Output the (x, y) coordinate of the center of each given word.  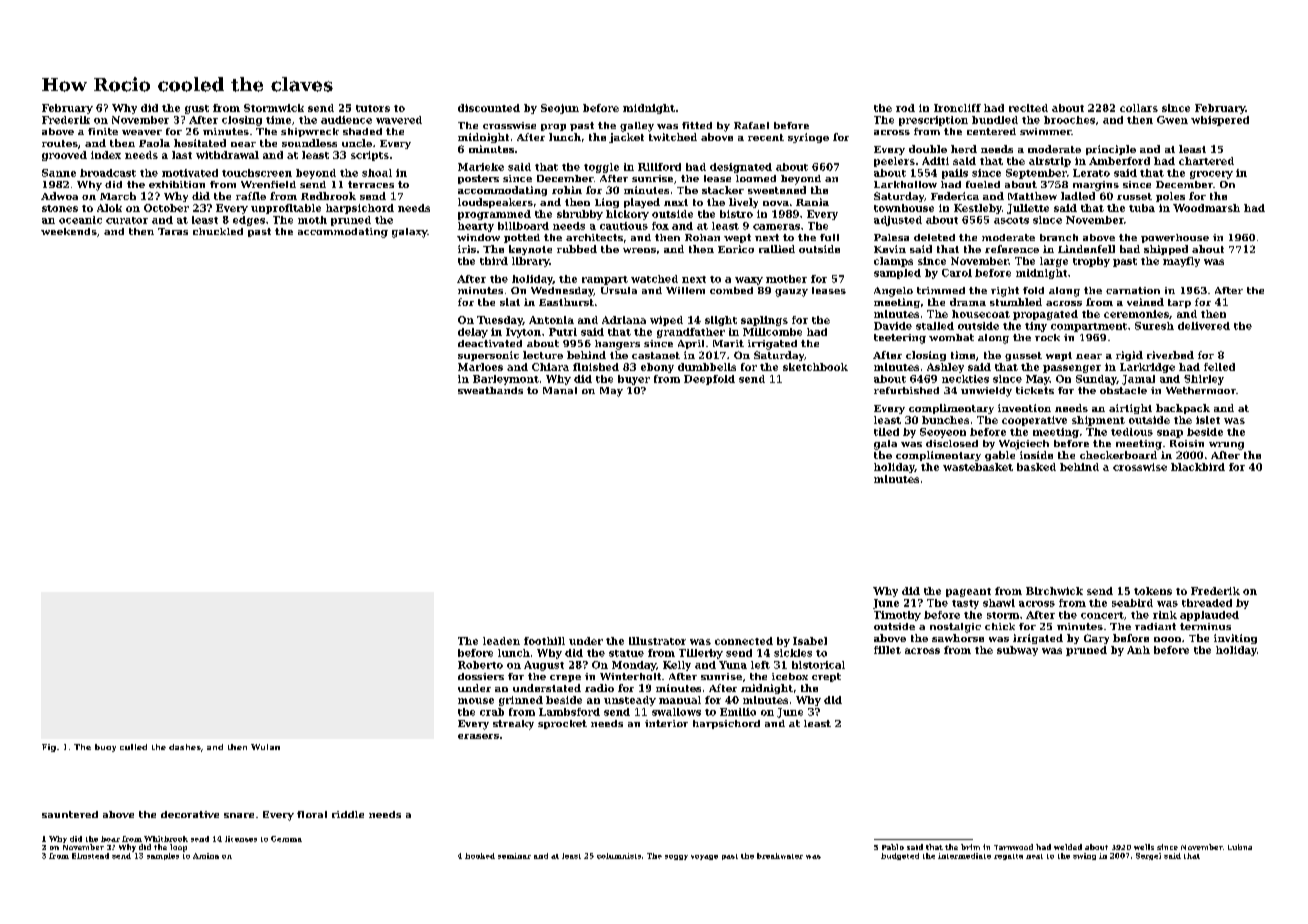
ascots (1011, 220)
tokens (1153, 591)
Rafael (751, 125)
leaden (501, 641)
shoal (377, 173)
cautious (624, 226)
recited (1028, 108)
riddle (348, 814)
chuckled (218, 231)
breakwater (780, 856)
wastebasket (978, 467)
